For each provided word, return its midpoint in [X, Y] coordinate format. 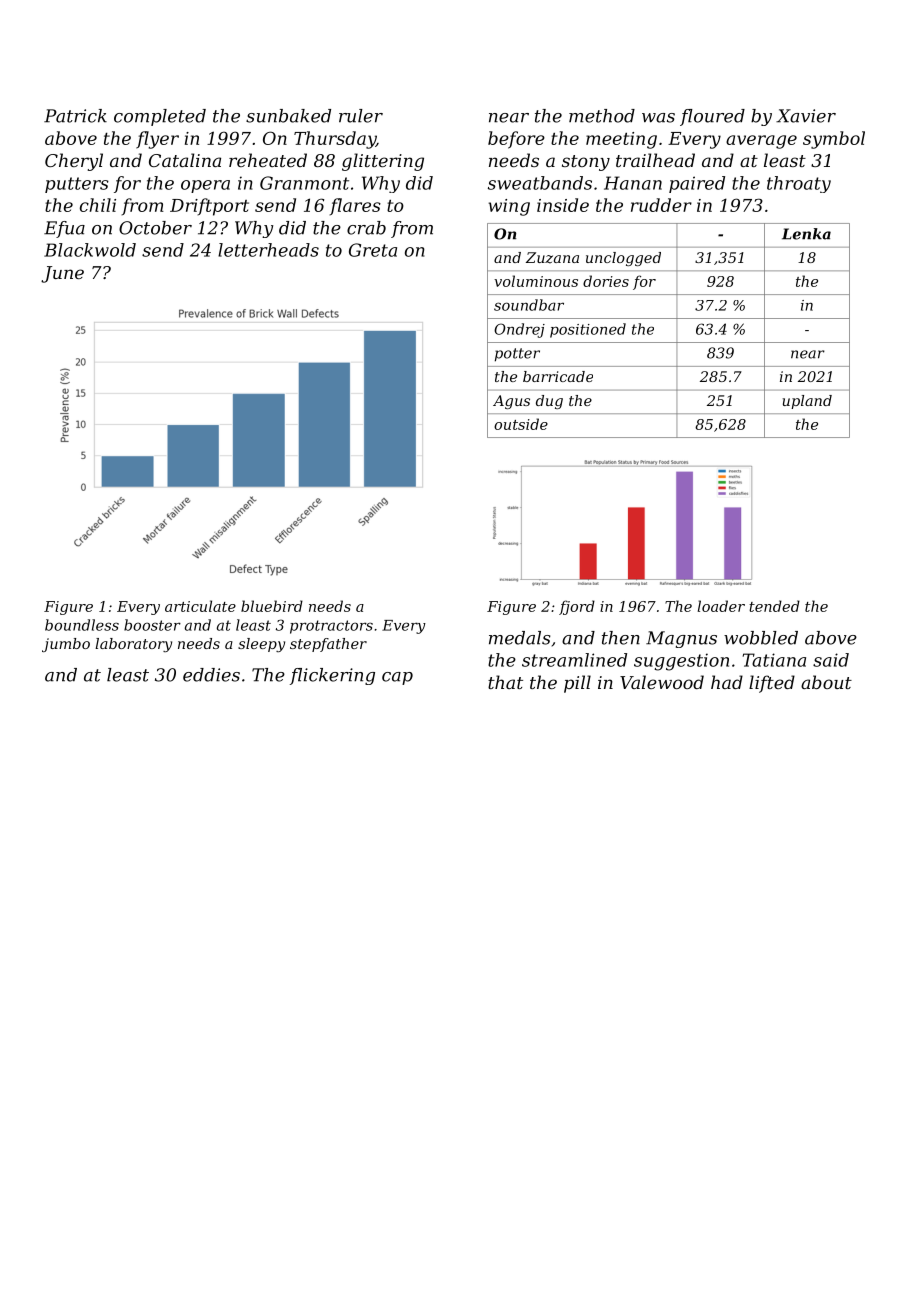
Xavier [806, 116]
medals [520, 638]
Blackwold [90, 250]
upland [807, 402]
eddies [211, 675]
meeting [621, 140]
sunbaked [288, 116]
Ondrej [519, 330]
